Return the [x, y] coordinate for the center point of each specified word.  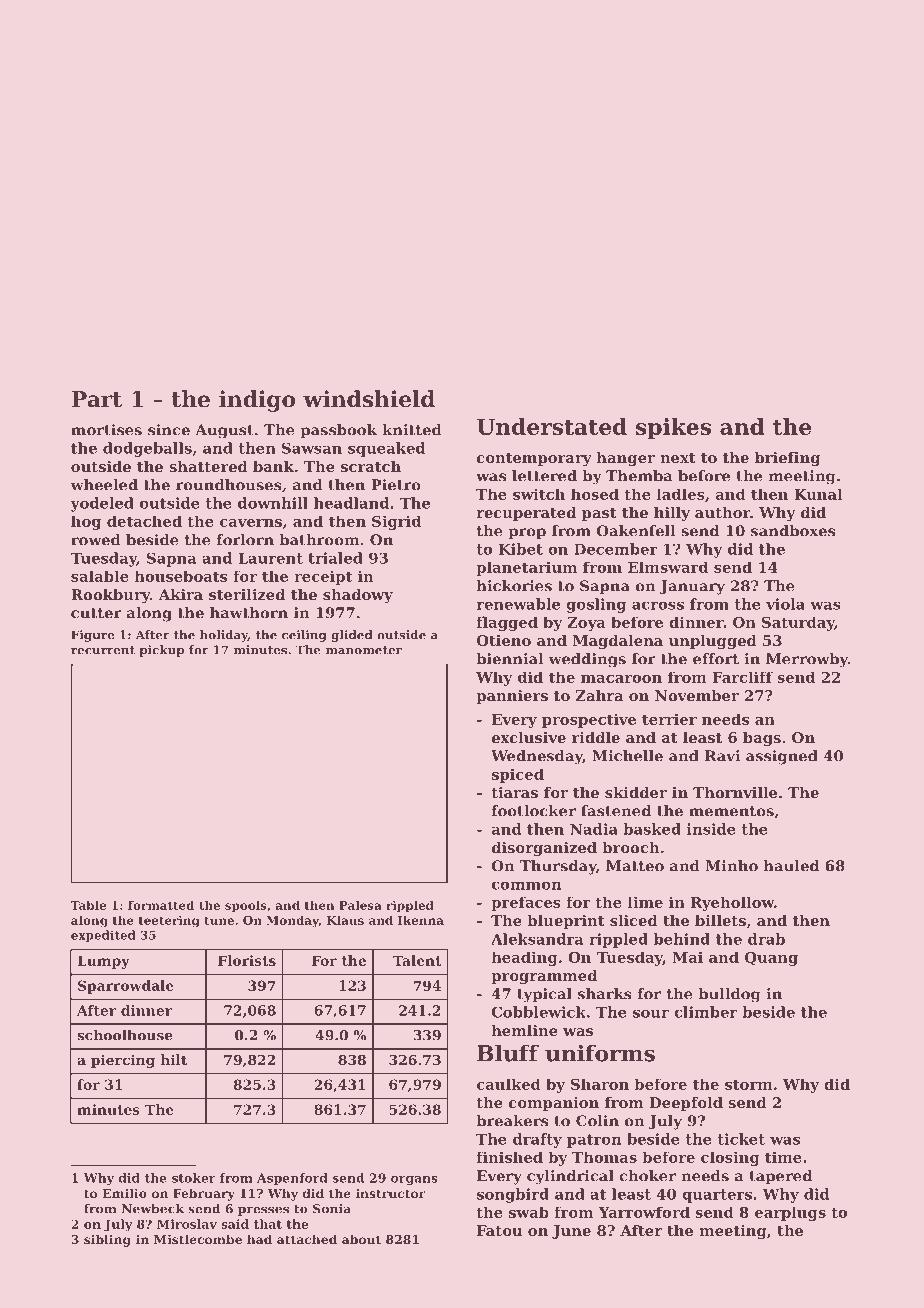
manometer [364, 650]
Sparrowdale [126, 987]
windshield [369, 399]
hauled [791, 866]
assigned [782, 757]
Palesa [360, 905]
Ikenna [421, 920]
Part [97, 399]
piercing [123, 1061]
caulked [509, 1084]
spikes [673, 429]
